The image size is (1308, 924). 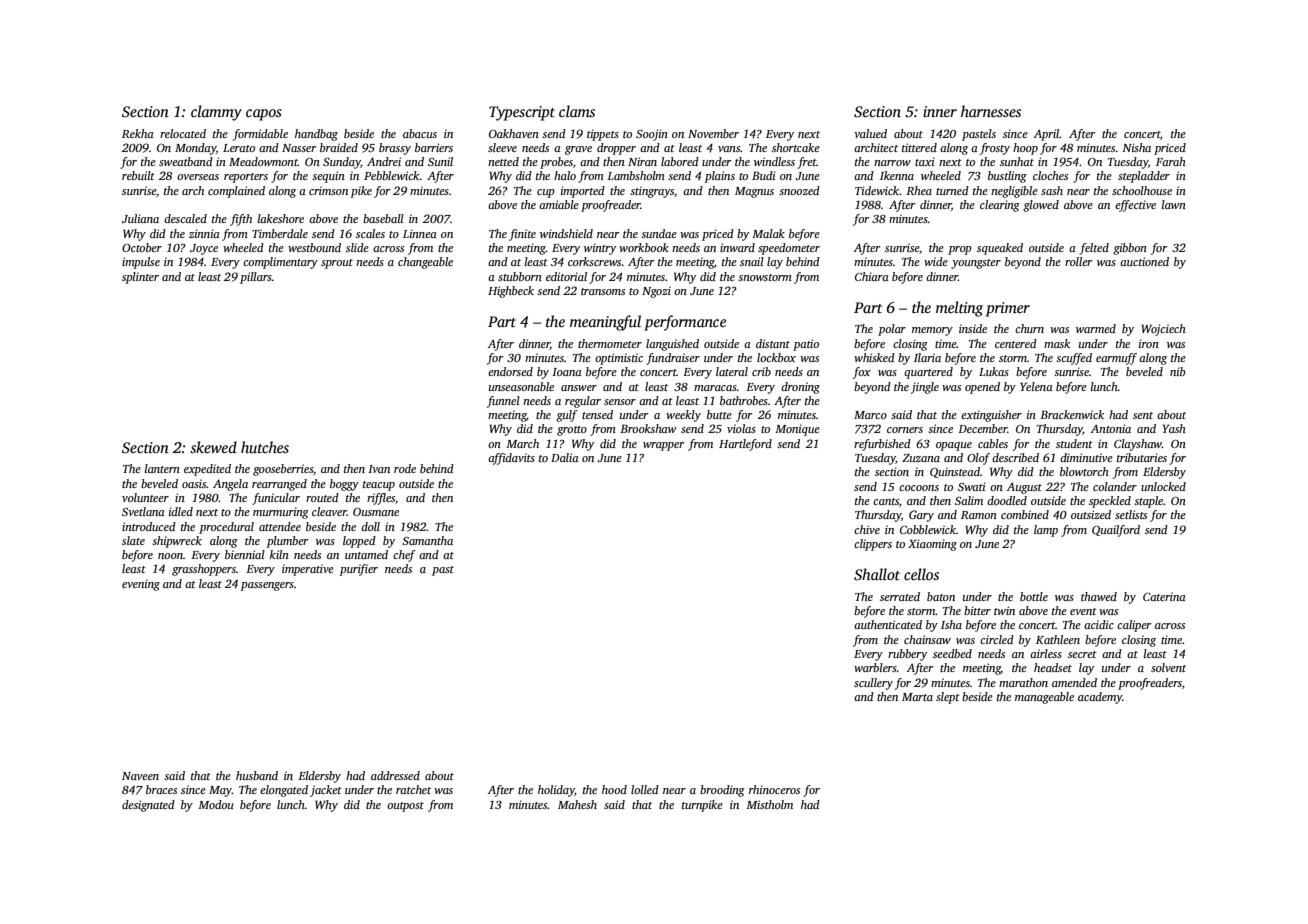 What do you see at coordinates (729, 149) in the page?
I see `vans` at bounding box center [729, 149].
